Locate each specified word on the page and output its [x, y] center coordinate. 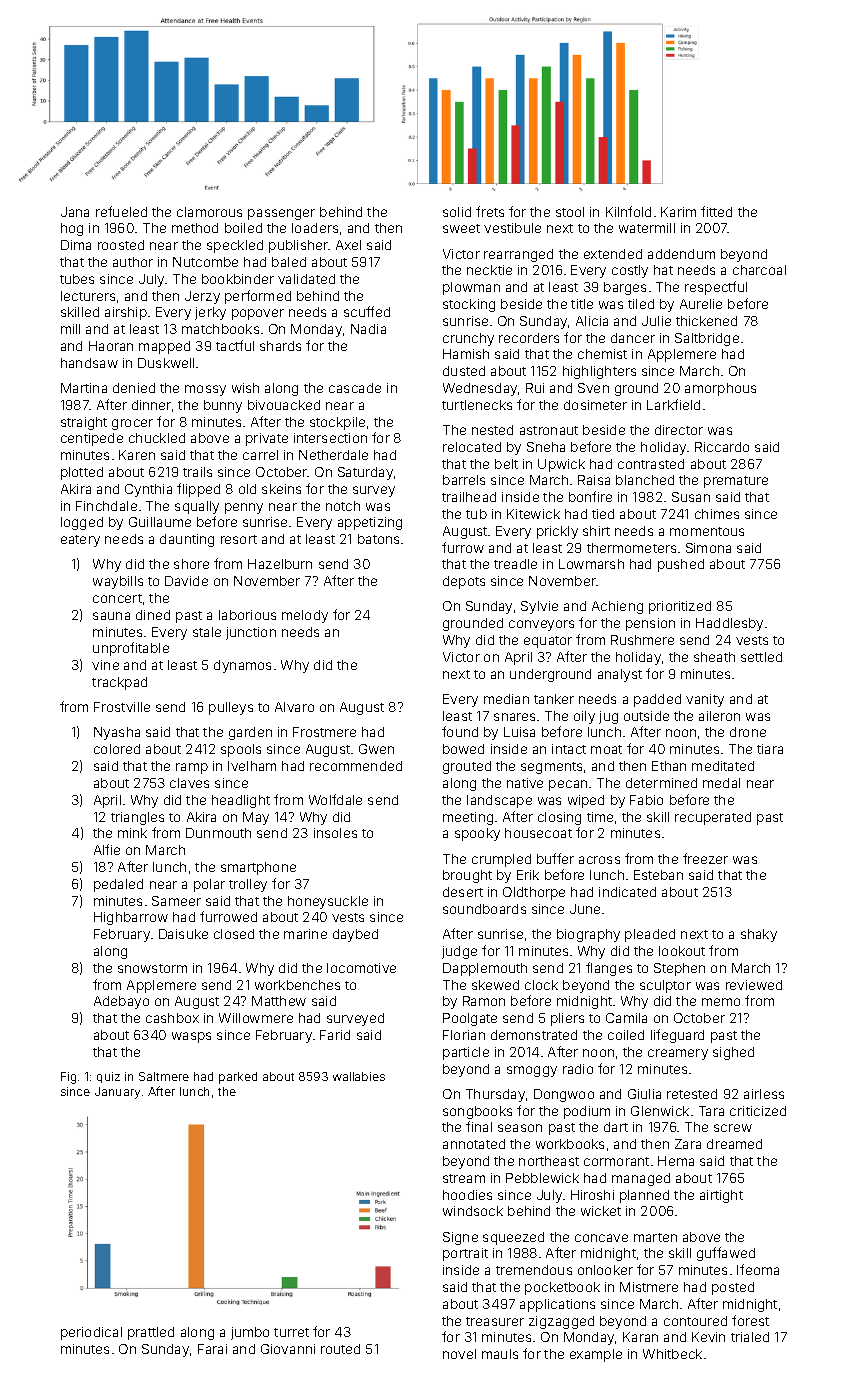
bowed [463, 749]
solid [457, 212]
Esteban [658, 875]
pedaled [118, 885]
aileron [719, 716]
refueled [121, 211]
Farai [212, 1349]
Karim [678, 212]
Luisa [519, 732]
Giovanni [288, 1349]
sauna [111, 616]
